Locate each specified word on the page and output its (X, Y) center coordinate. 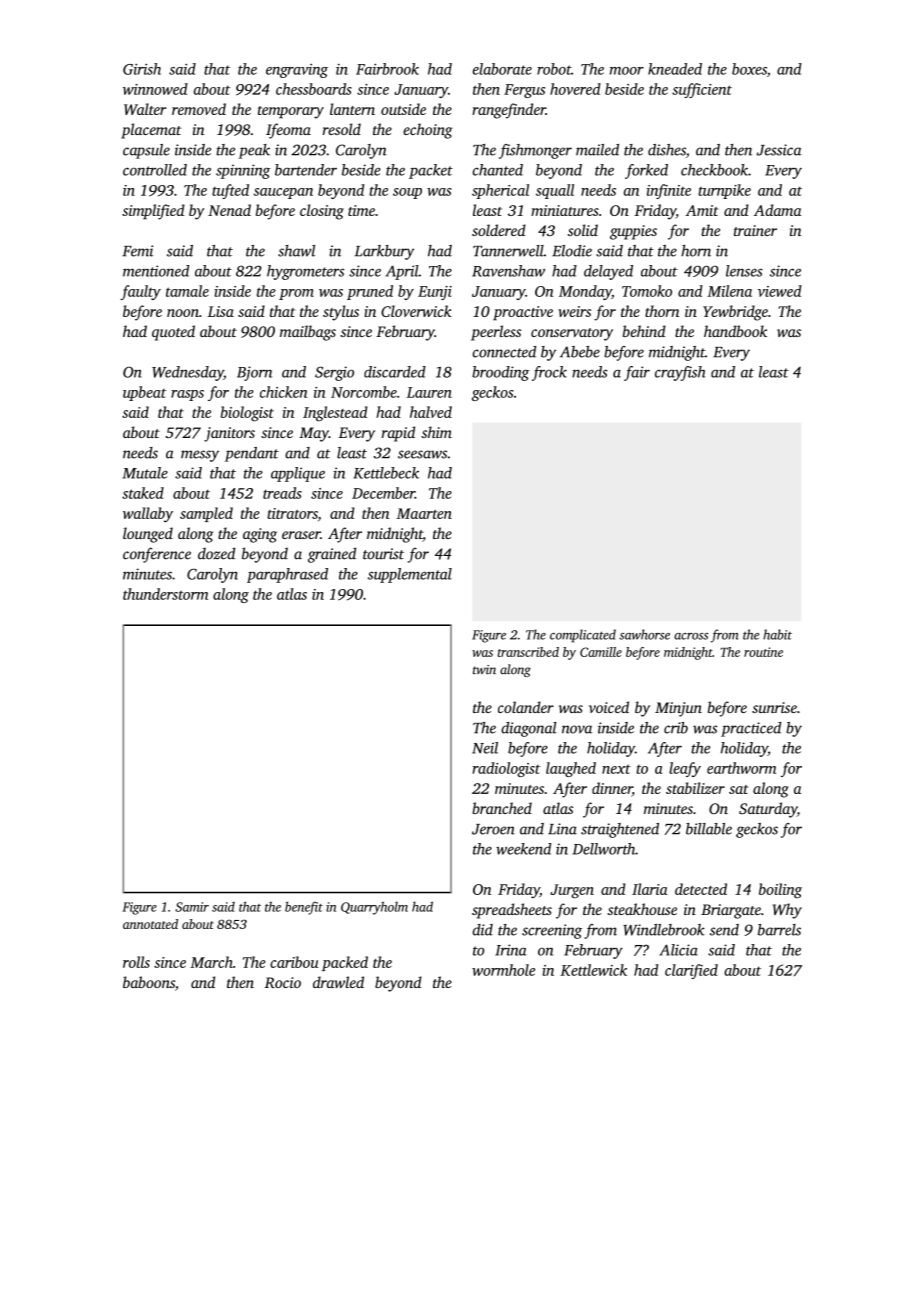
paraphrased (287, 575)
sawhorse (644, 634)
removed (199, 109)
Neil (485, 748)
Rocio (283, 982)
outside (403, 109)
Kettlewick (593, 970)
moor (627, 71)
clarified (691, 971)
